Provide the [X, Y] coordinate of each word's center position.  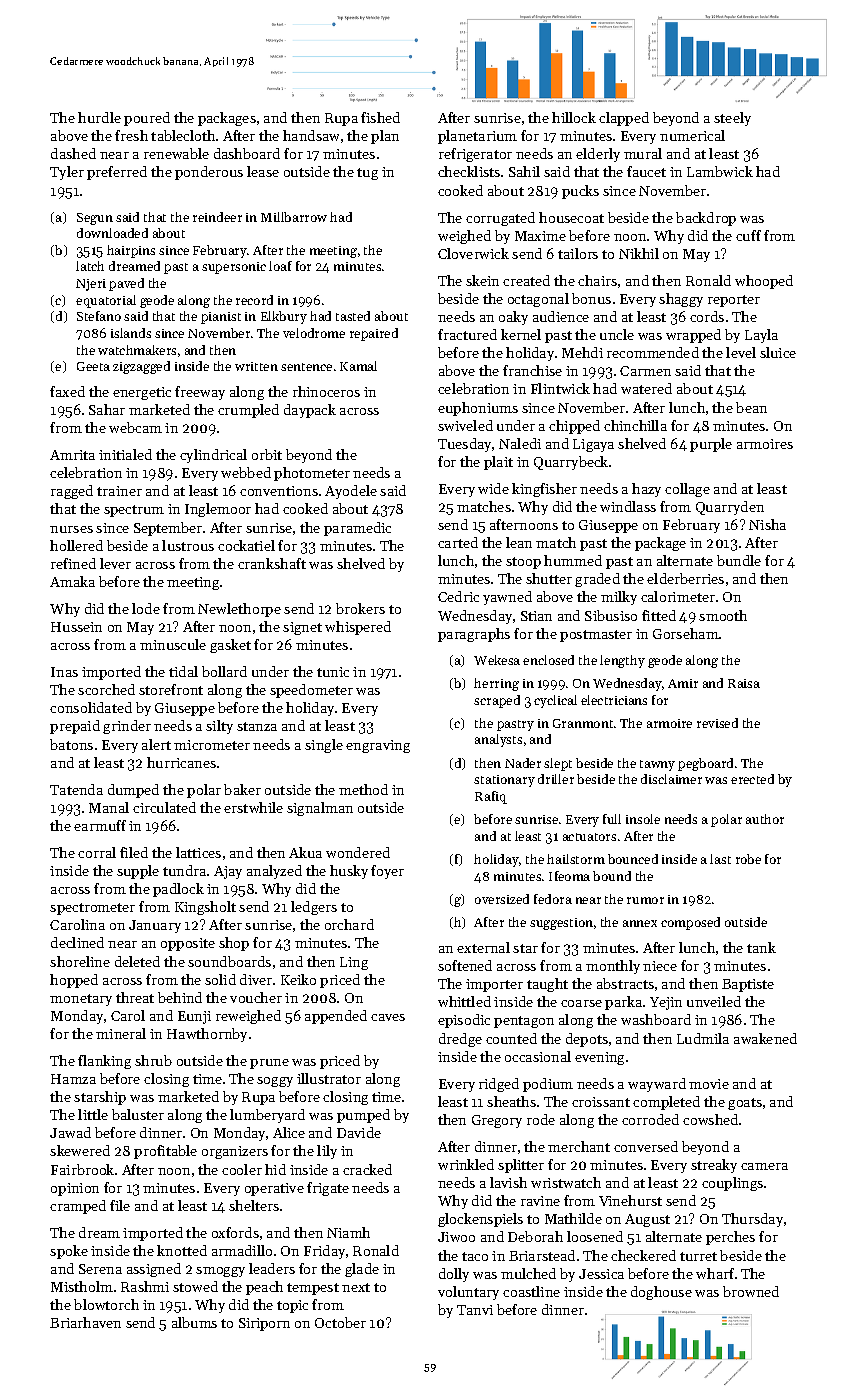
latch [90, 266]
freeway [200, 393]
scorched [106, 689]
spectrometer [92, 909]
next [356, 1287]
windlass [628, 506]
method [363, 789]
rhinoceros [326, 391]
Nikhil [639, 253]
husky [349, 872]
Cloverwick [473, 253]
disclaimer [671, 779]
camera [764, 1166]
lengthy [622, 661]
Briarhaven [85, 1322]
